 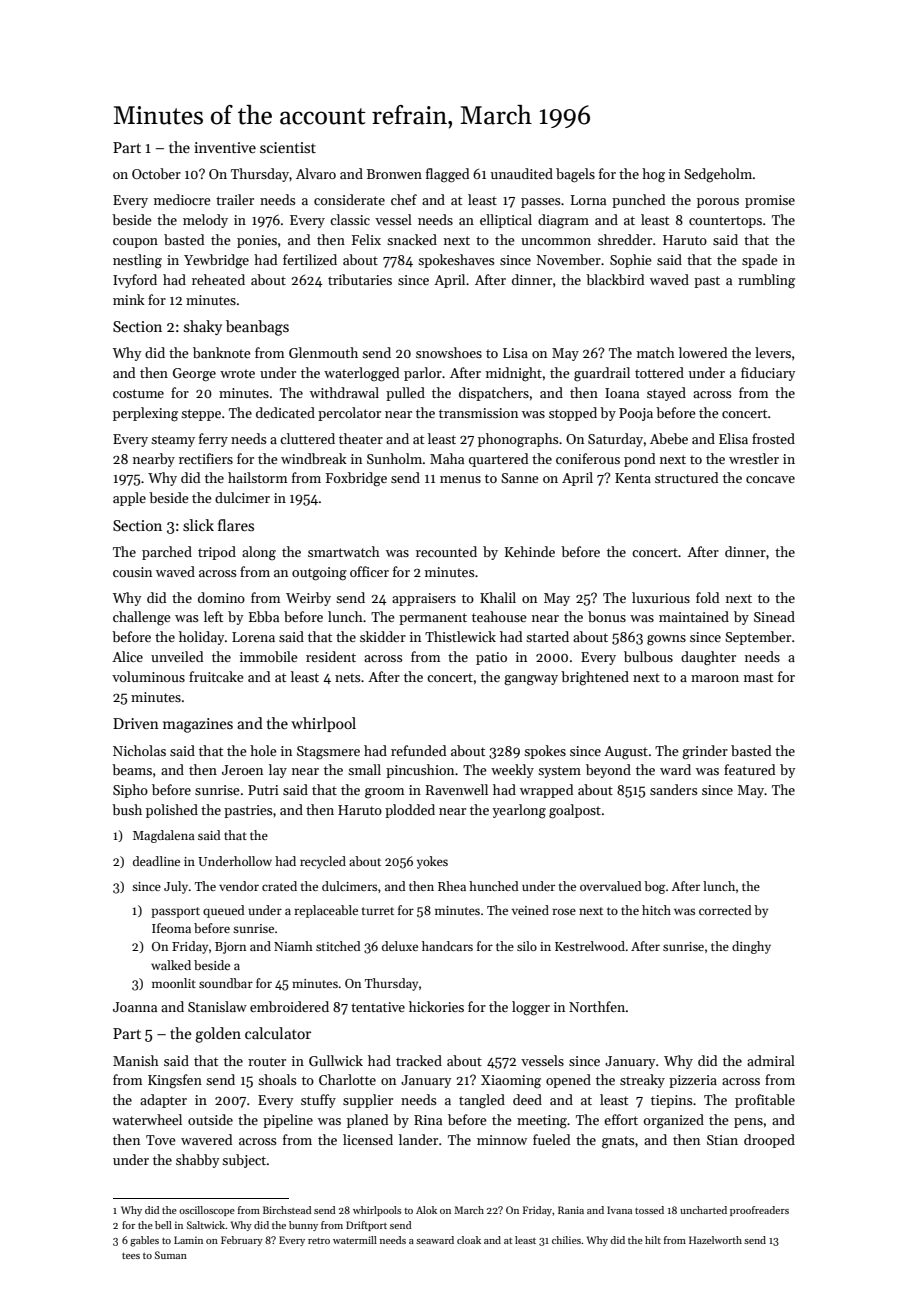 I want to click on weekly, so click(x=512, y=771).
